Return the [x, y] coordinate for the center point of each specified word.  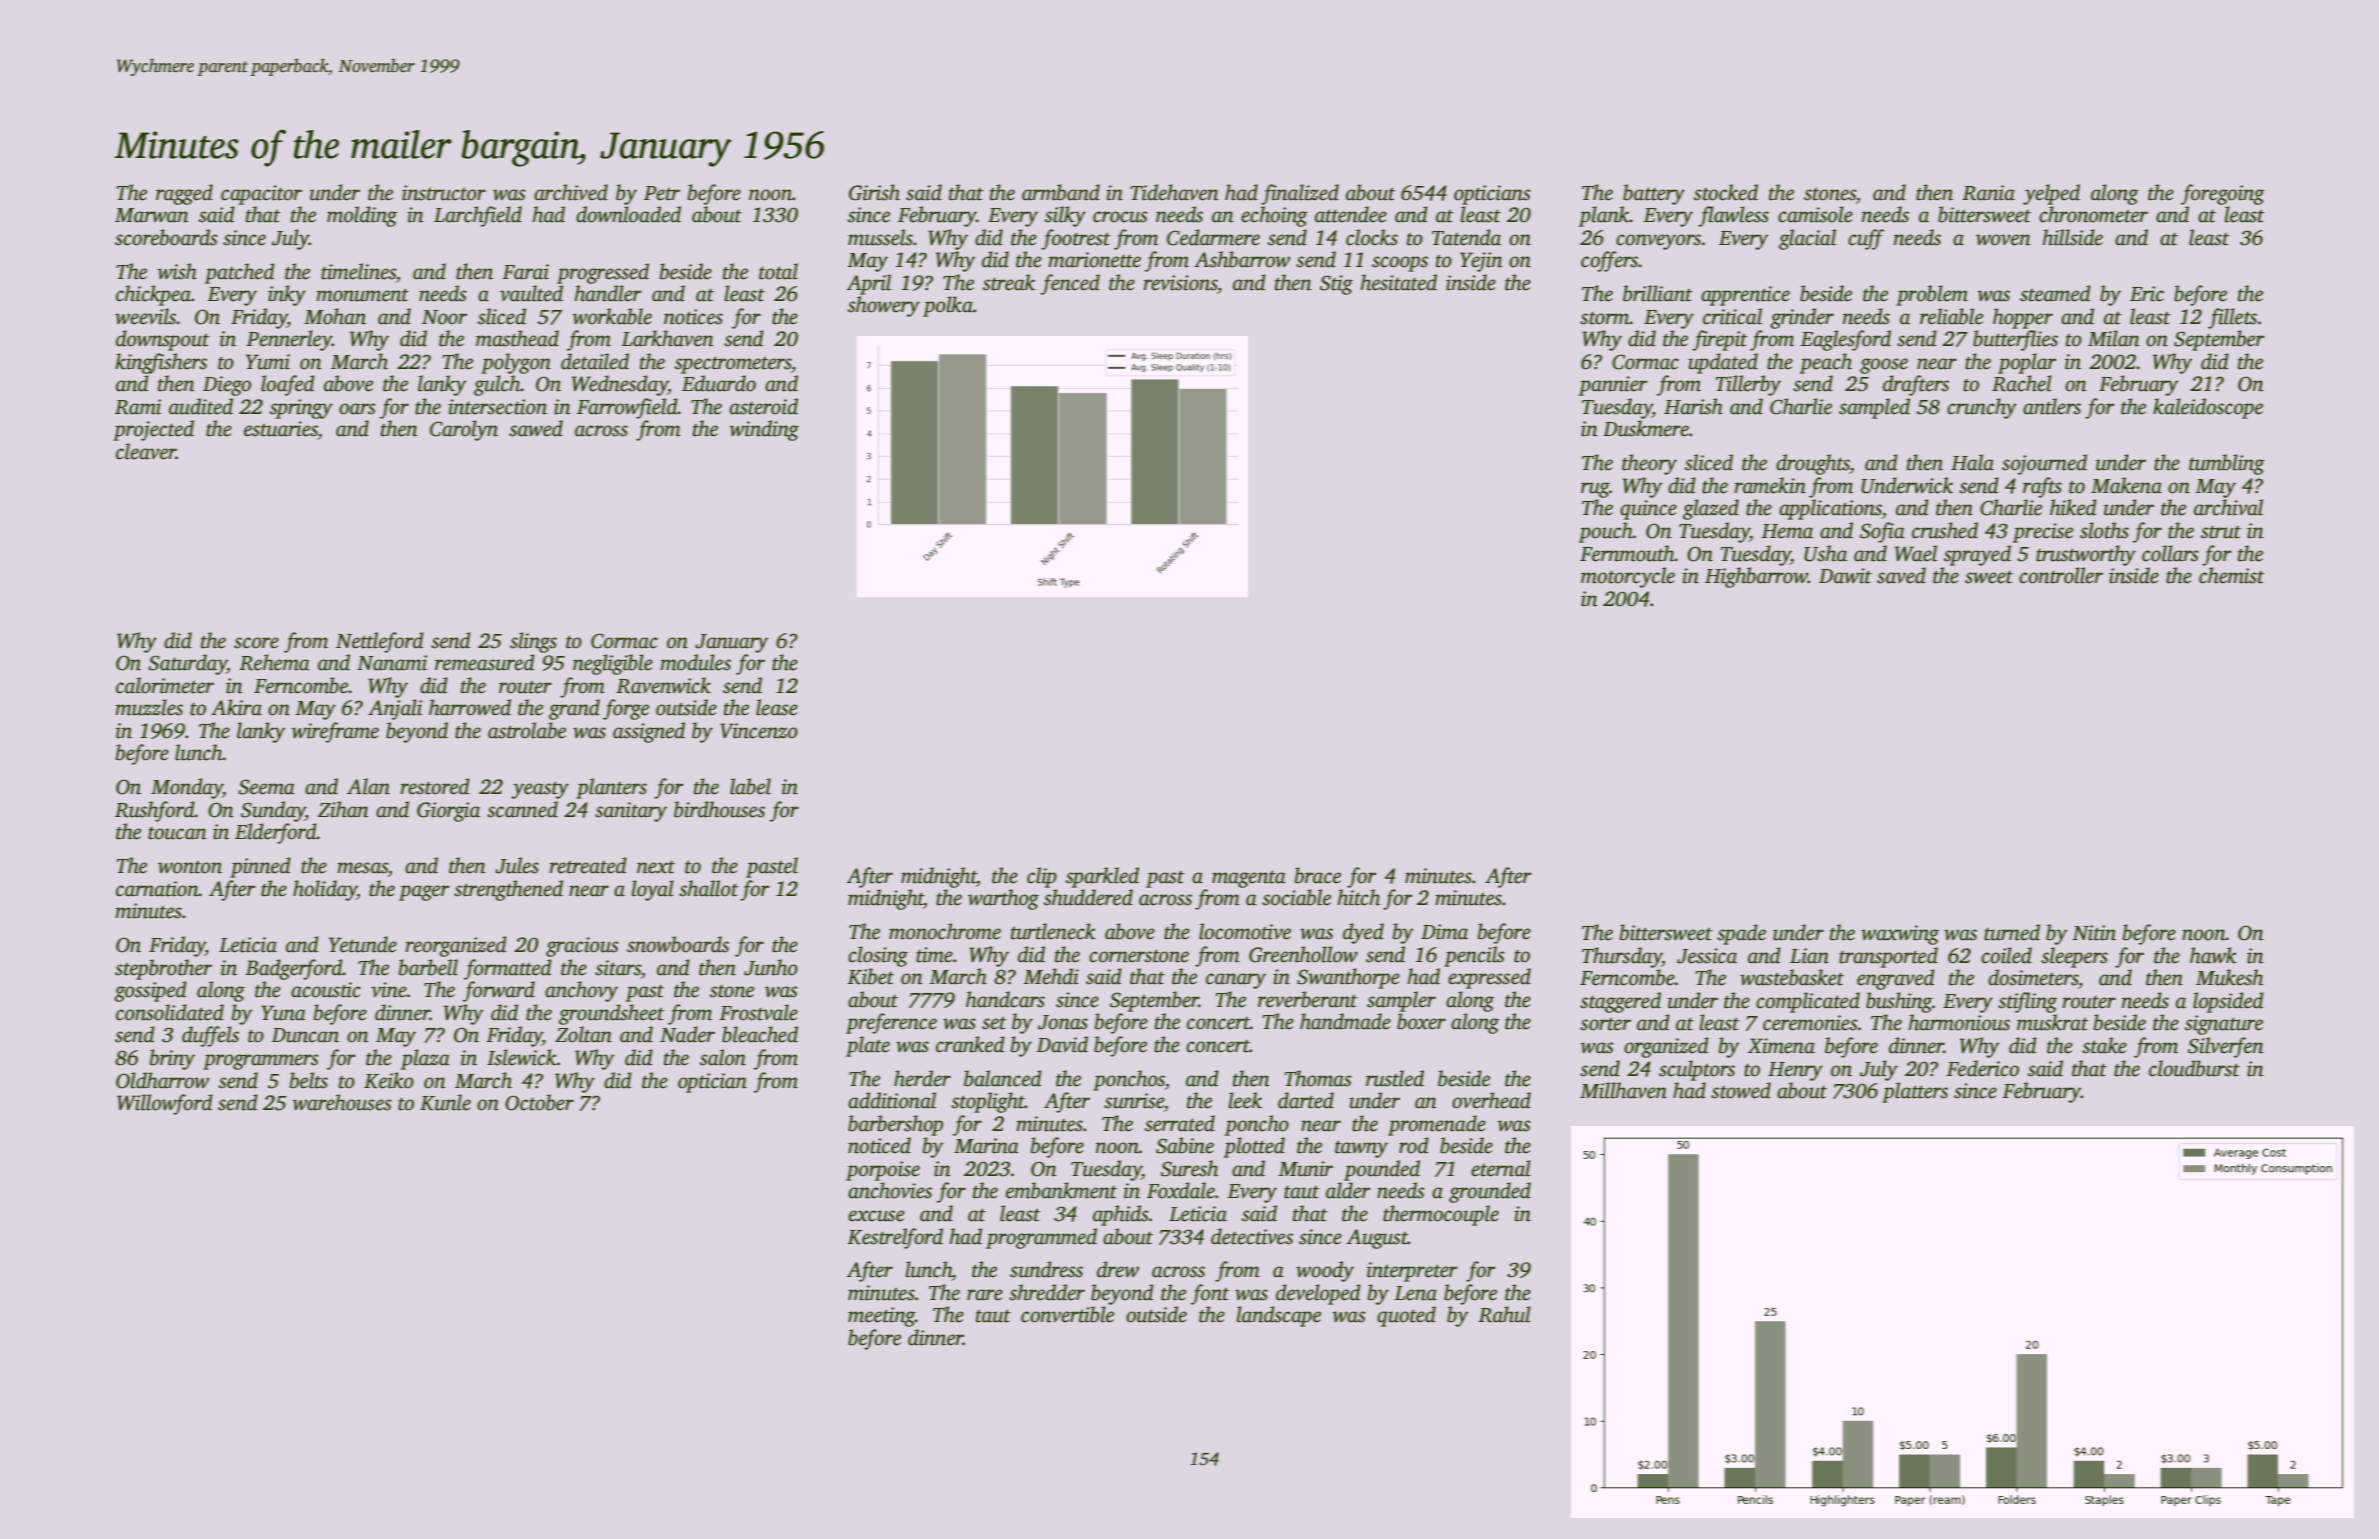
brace [1318, 875]
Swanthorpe [1348, 978]
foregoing [2223, 194]
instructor [444, 193]
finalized [1300, 194]
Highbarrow [1756, 577]
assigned [649, 732]
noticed [879, 1145]
